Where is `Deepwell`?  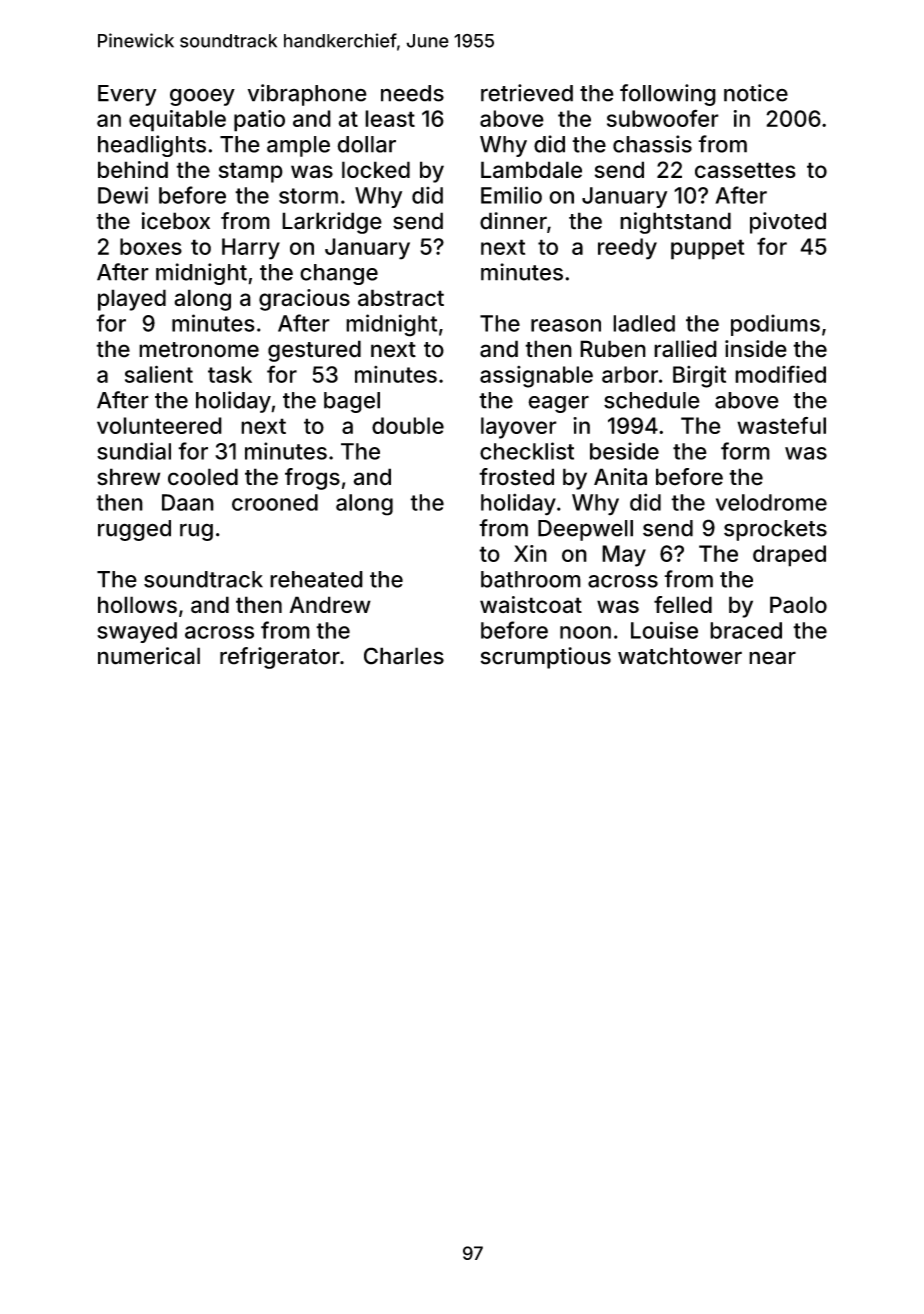
Deepwell is located at coordinates (585, 530).
